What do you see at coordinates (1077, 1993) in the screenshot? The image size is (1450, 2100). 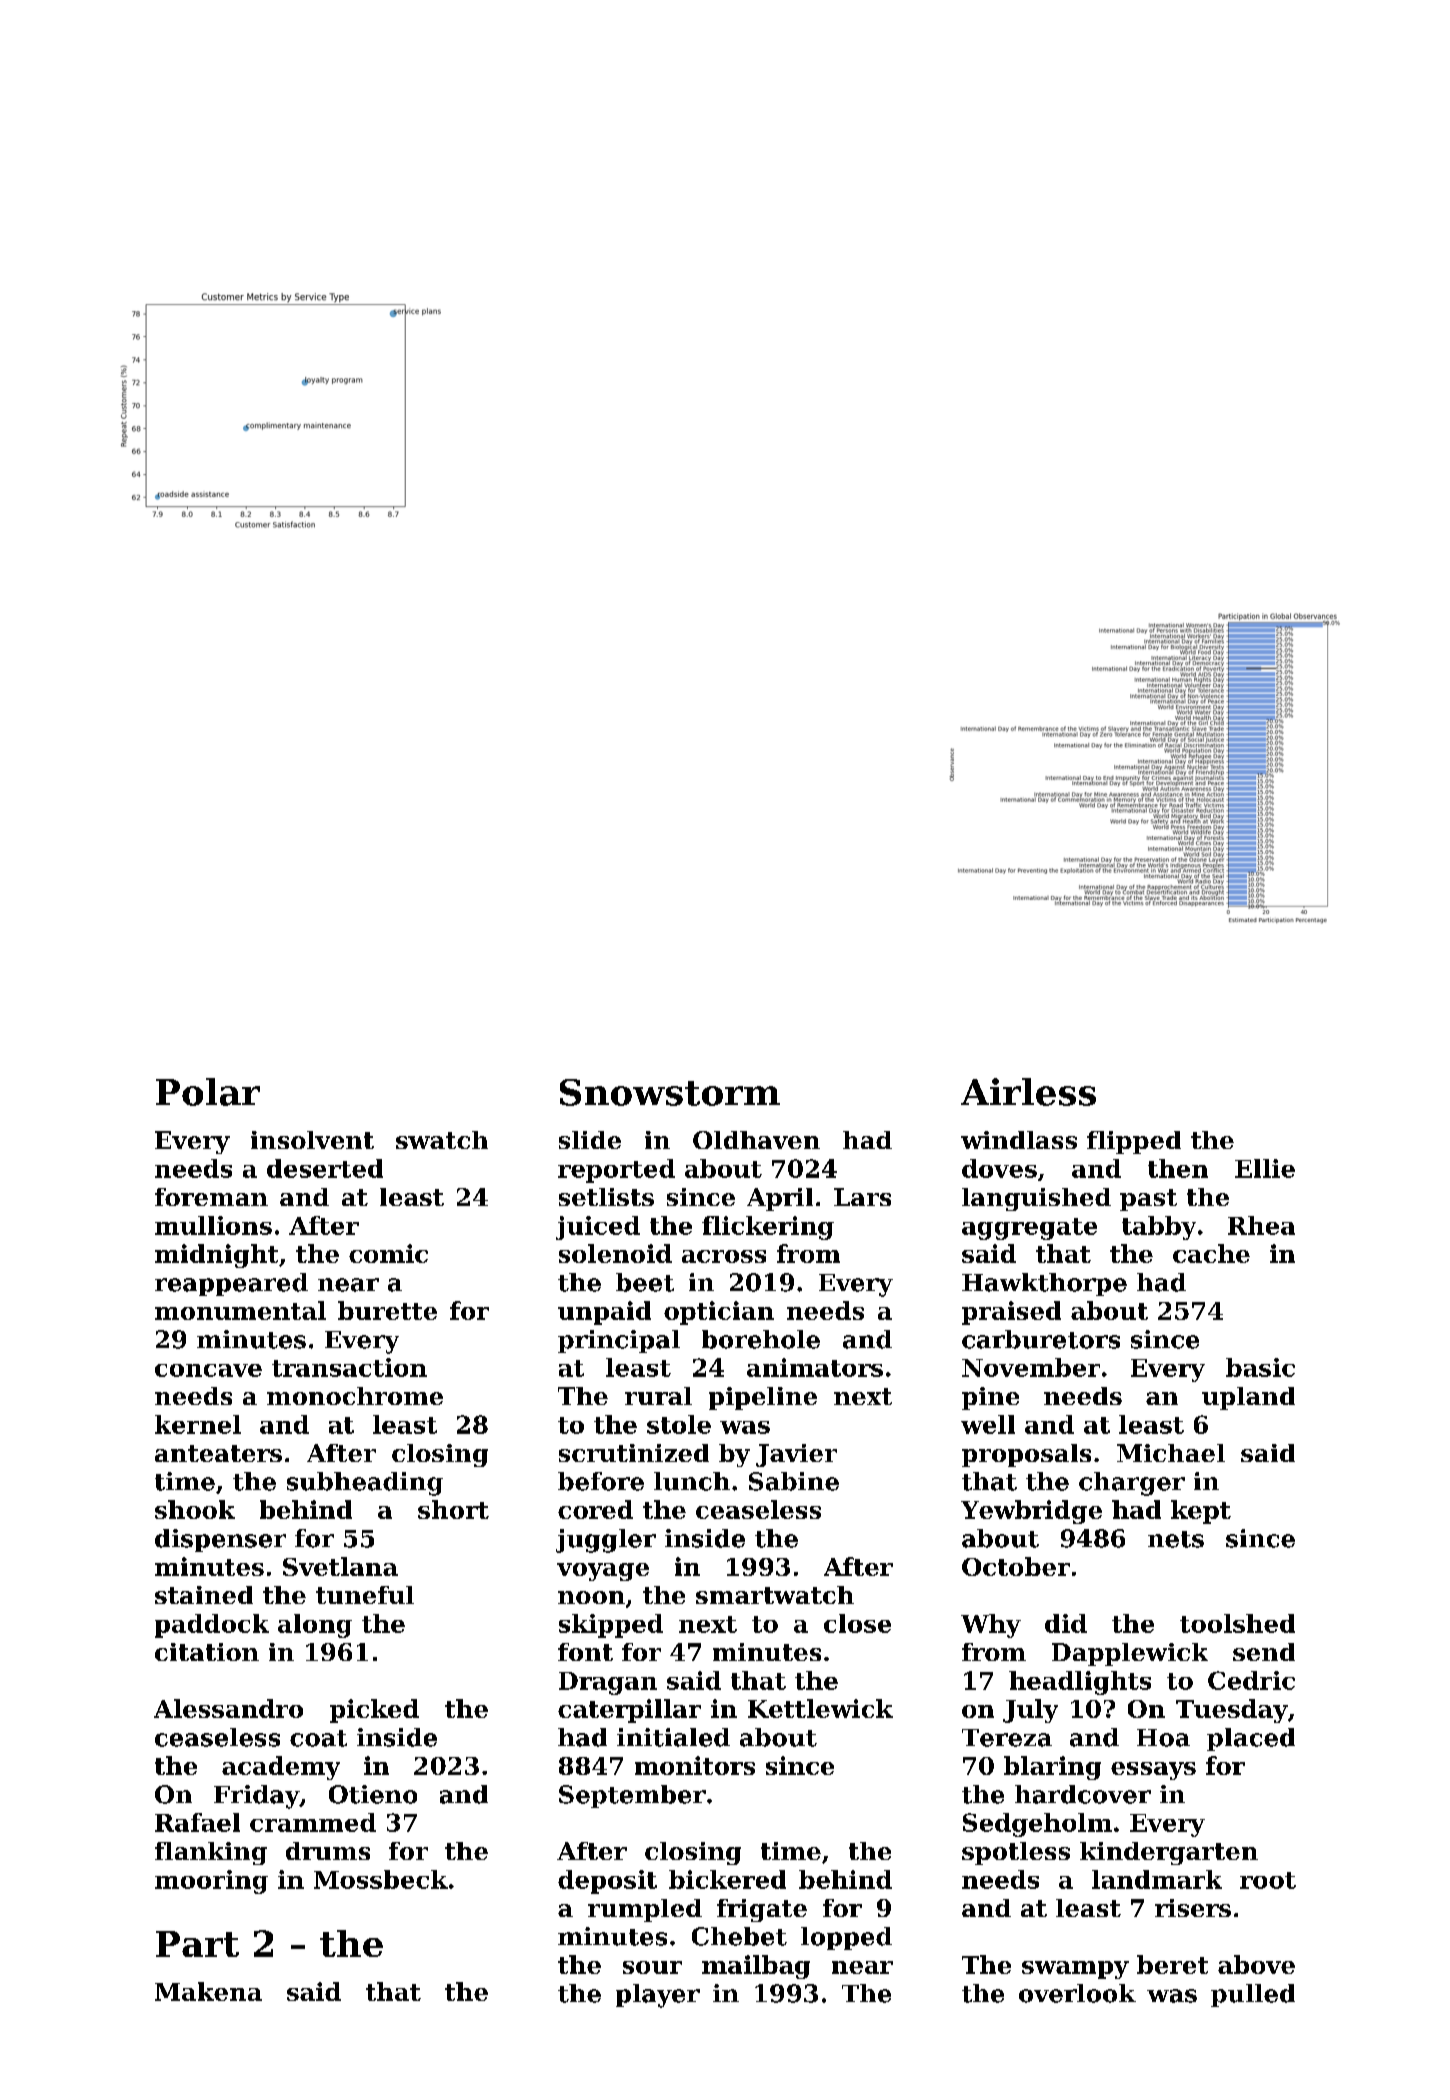 I see `overlook` at bounding box center [1077, 1993].
